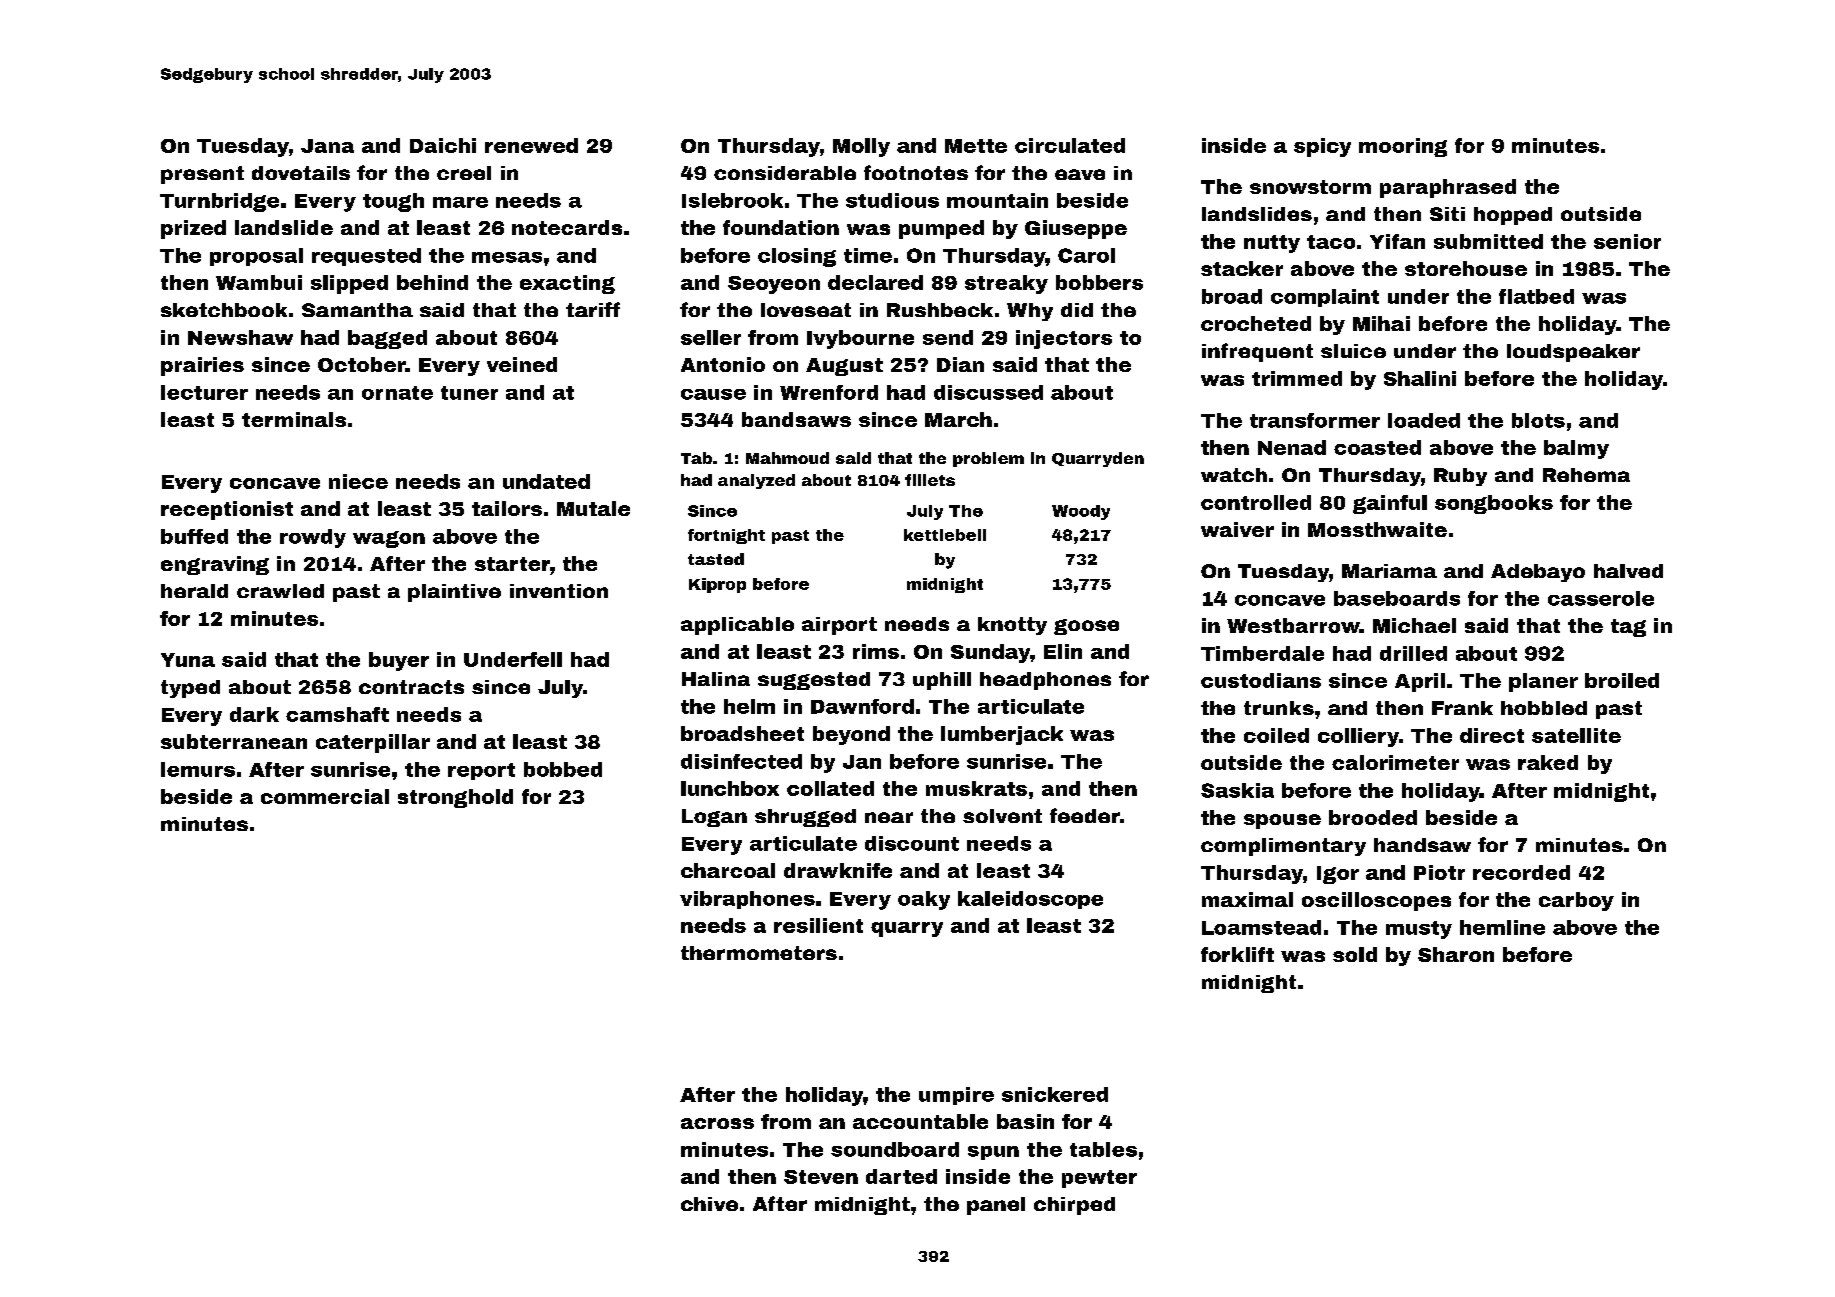  Describe the element at coordinates (443, 145) in the image. I see `Daichi` at that location.
